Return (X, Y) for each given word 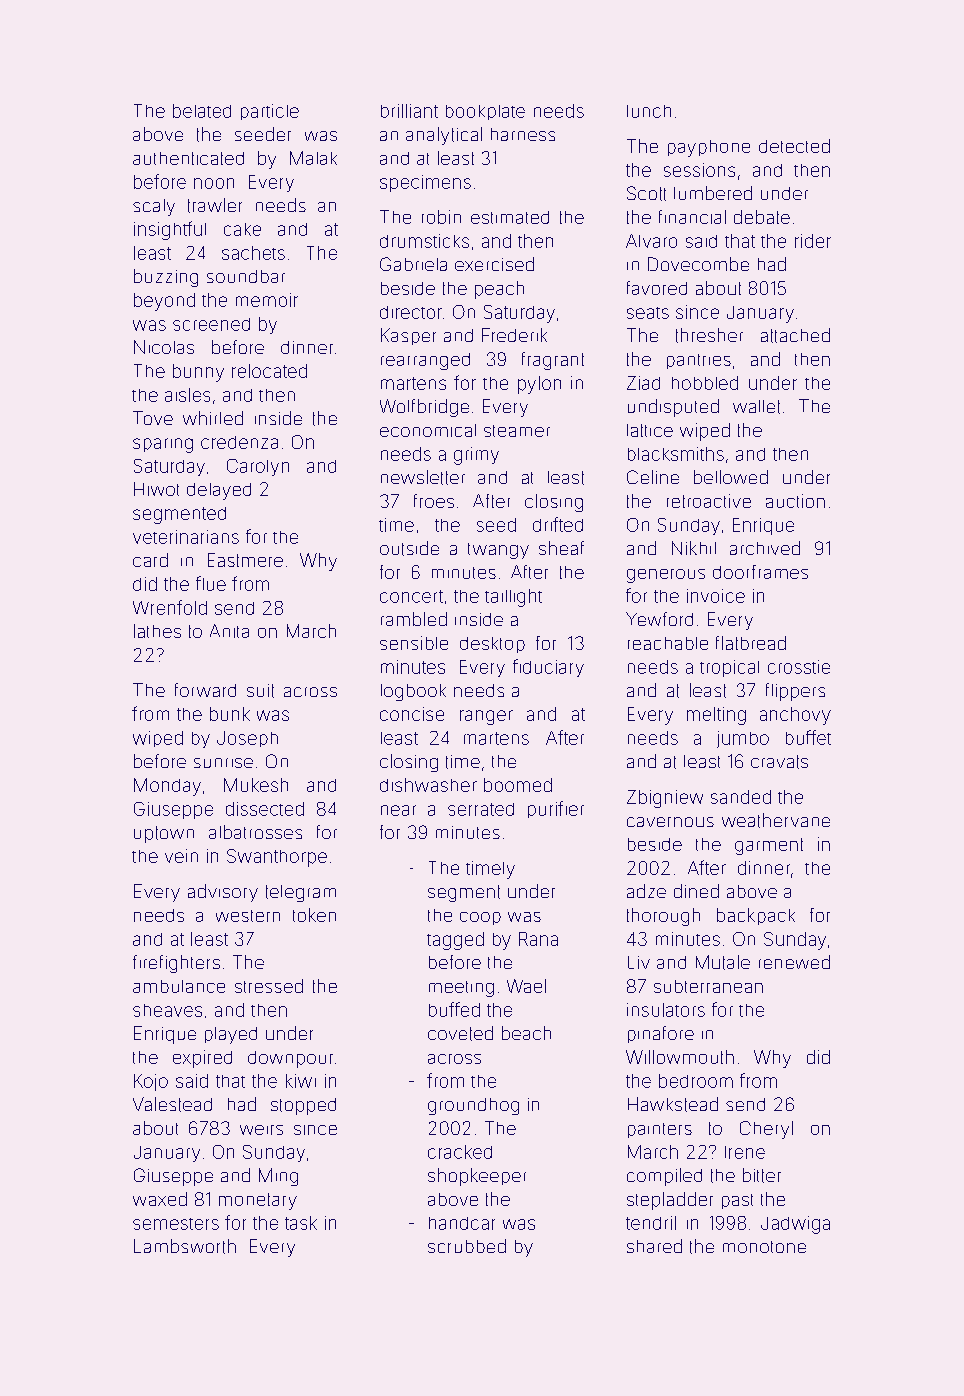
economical (428, 430)
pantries (699, 361)
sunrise (223, 763)
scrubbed (467, 1246)
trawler (215, 205)
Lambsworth (185, 1246)
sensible (414, 643)
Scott (646, 193)
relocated (269, 371)
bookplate (485, 112)
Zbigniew (665, 799)
